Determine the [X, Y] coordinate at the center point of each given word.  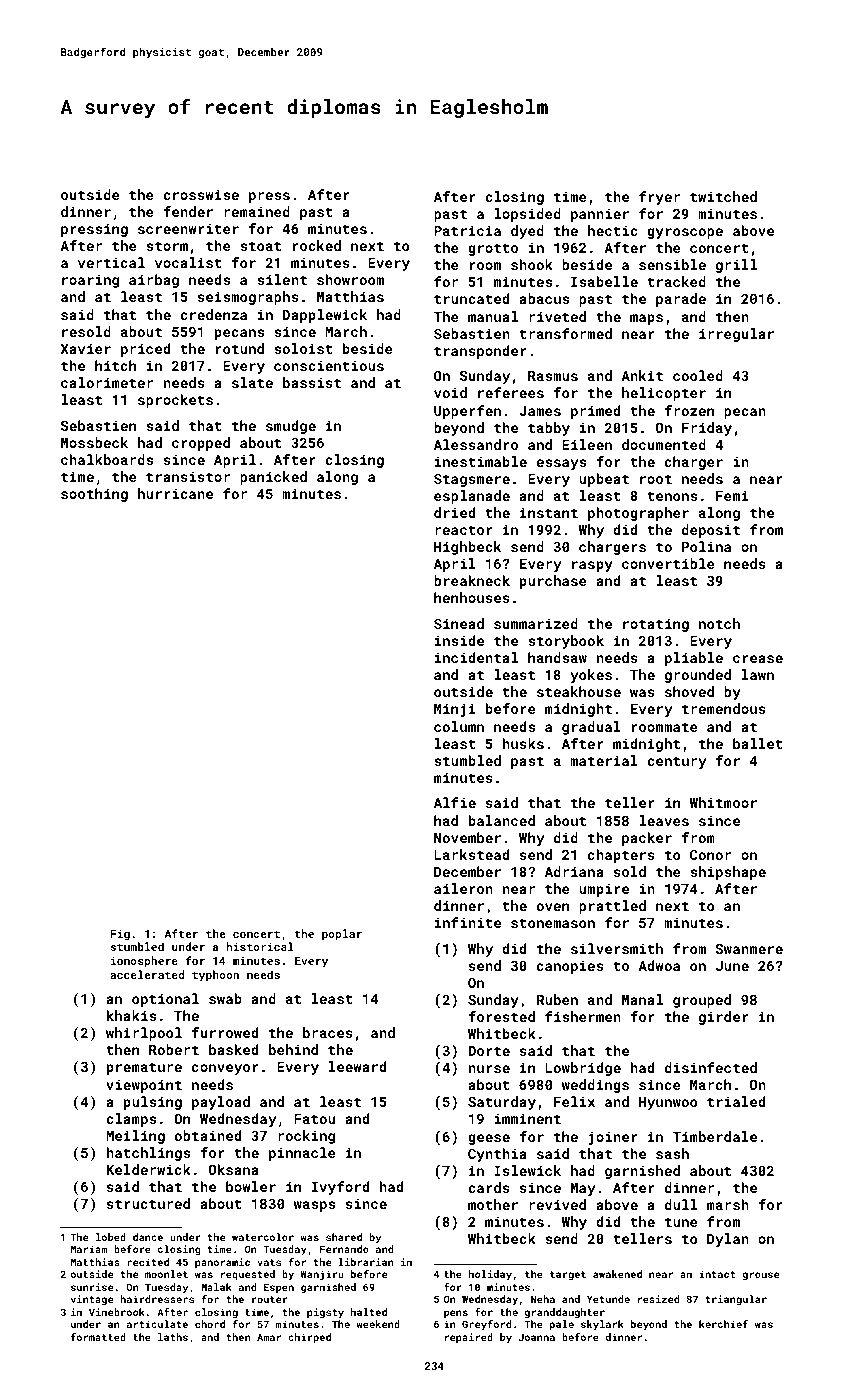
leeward [357, 1066]
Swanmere [749, 949]
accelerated [147, 974]
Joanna [536, 1337]
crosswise [201, 194]
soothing [94, 495]
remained [257, 211]
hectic [612, 230]
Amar [269, 1337]
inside [459, 640]
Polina [706, 546]
